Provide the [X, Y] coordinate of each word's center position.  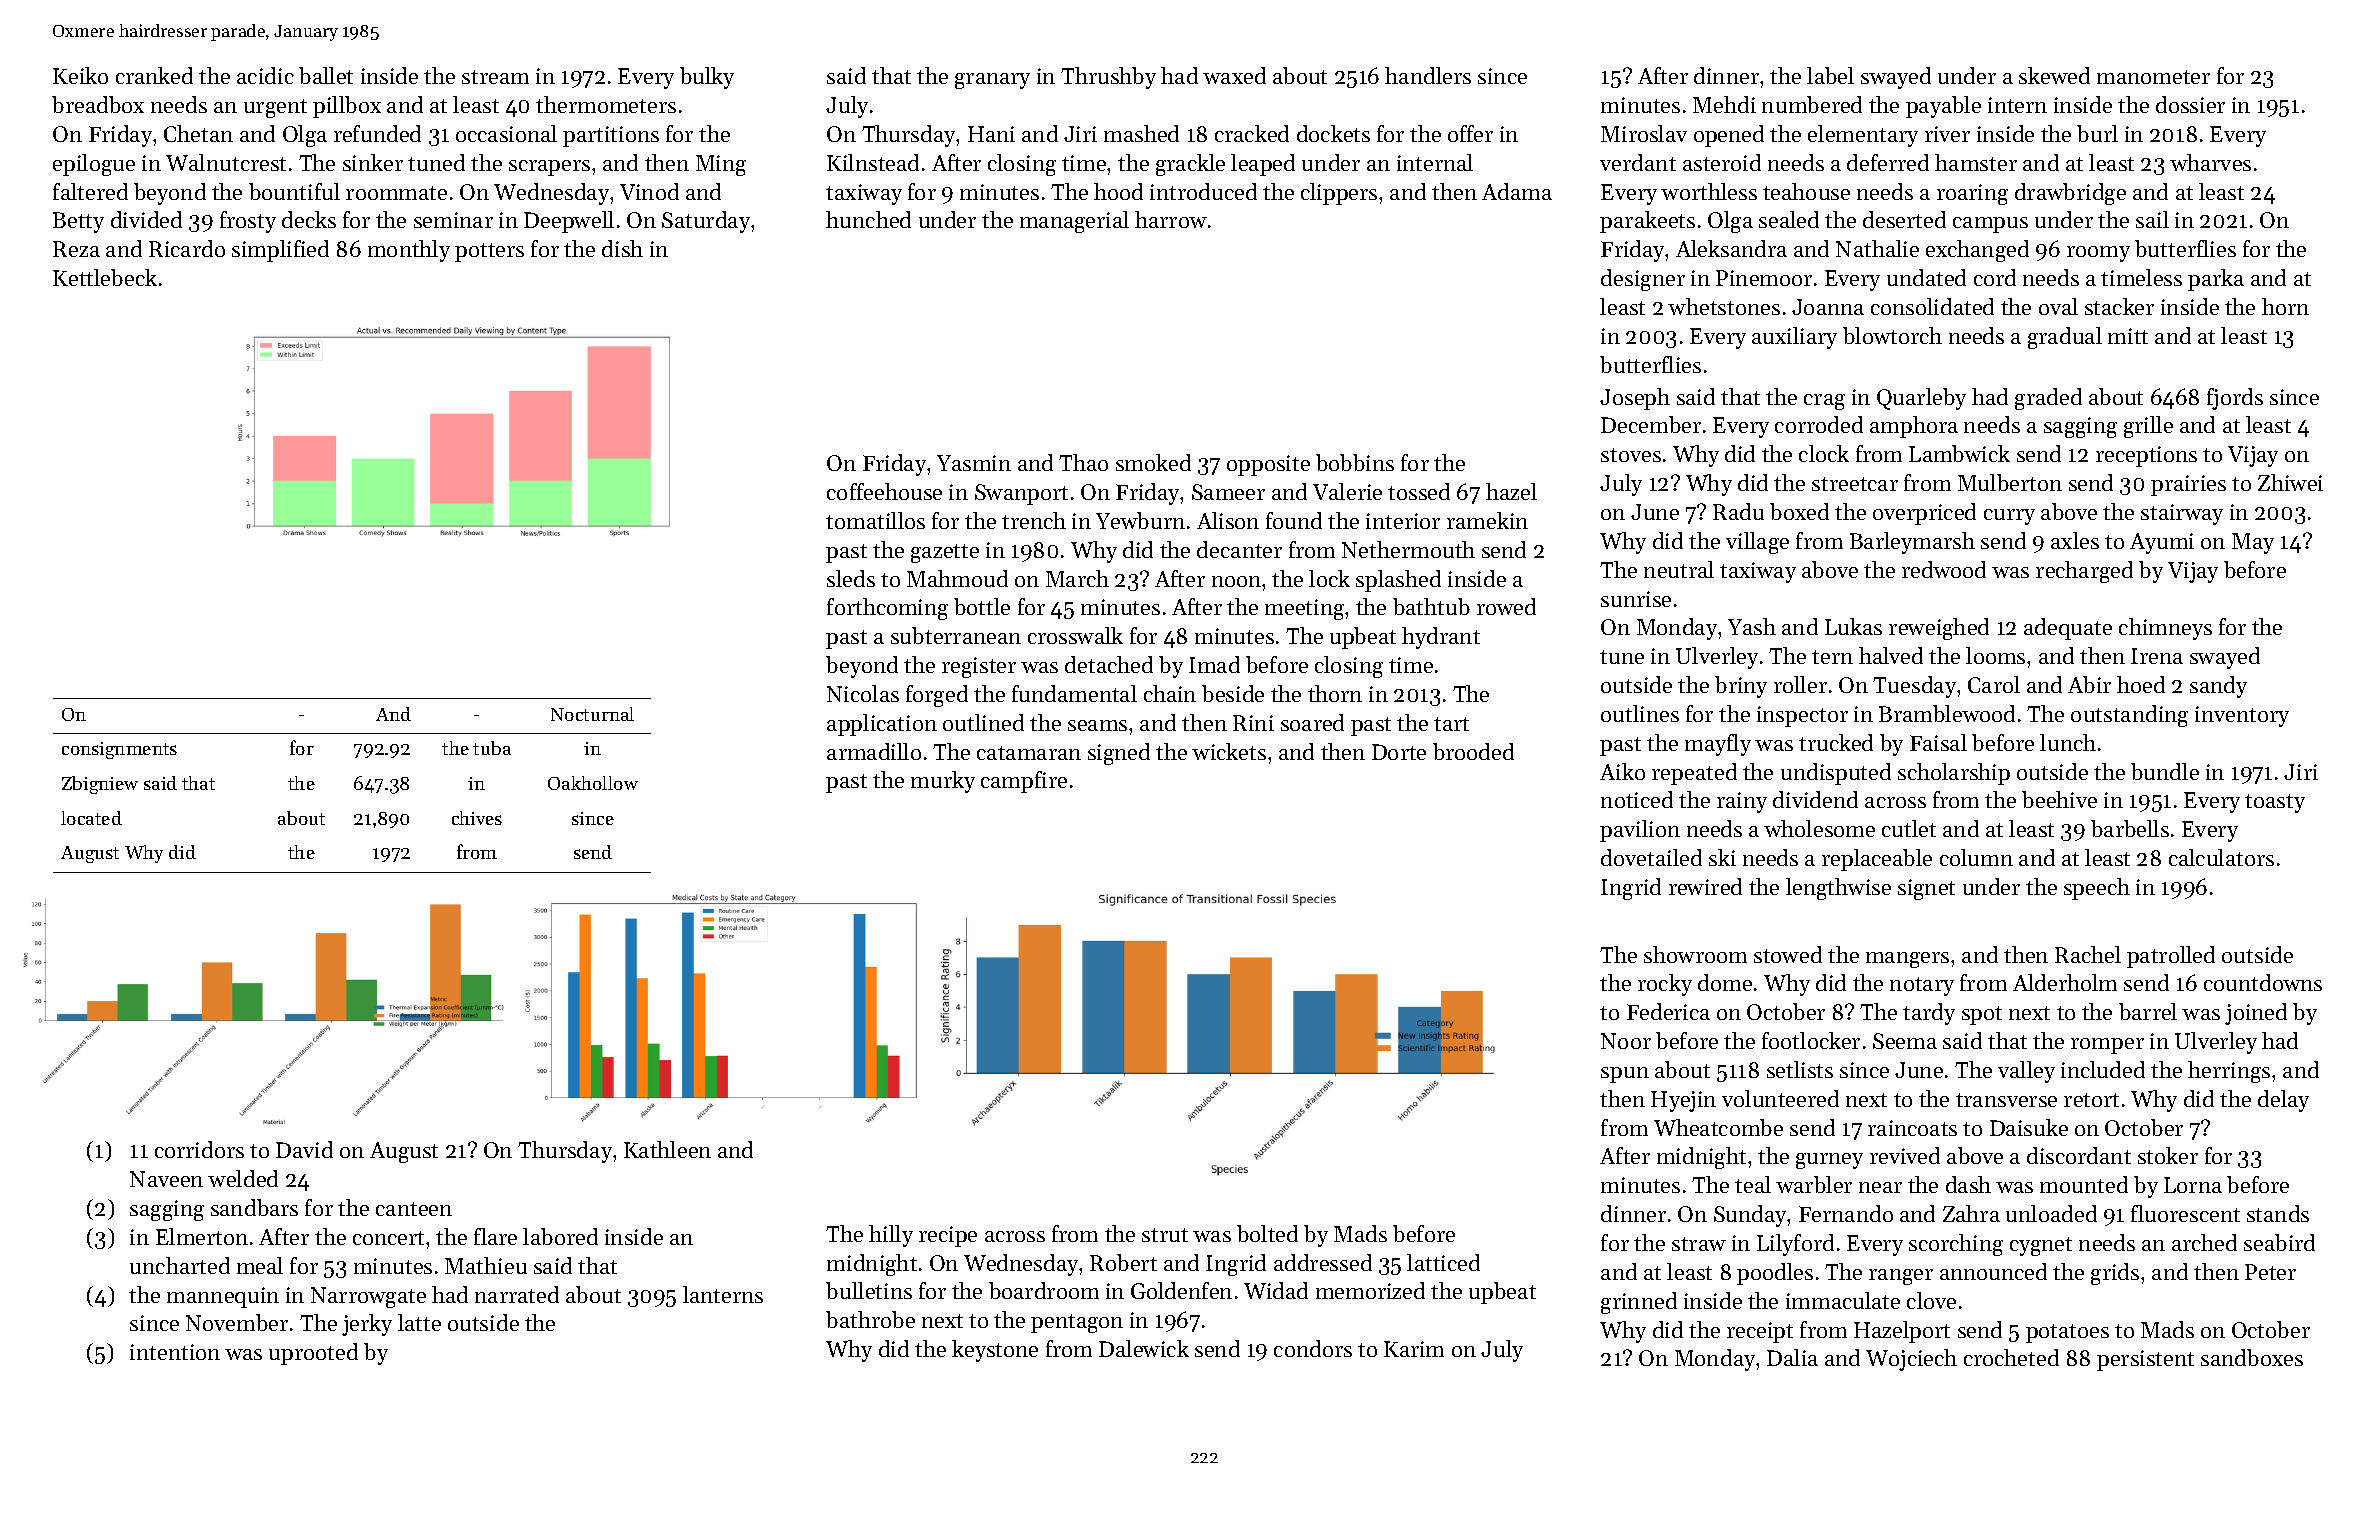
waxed [1234, 75]
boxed [1799, 511]
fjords [2235, 399]
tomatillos [875, 520]
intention [175, 1352]
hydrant [1441, 638]
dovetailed [1651, 857]
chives [477, 818]
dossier [2190, 104]
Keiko [80, 75]
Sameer [1228, 492]
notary [1922, 986]
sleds [851, 578]
